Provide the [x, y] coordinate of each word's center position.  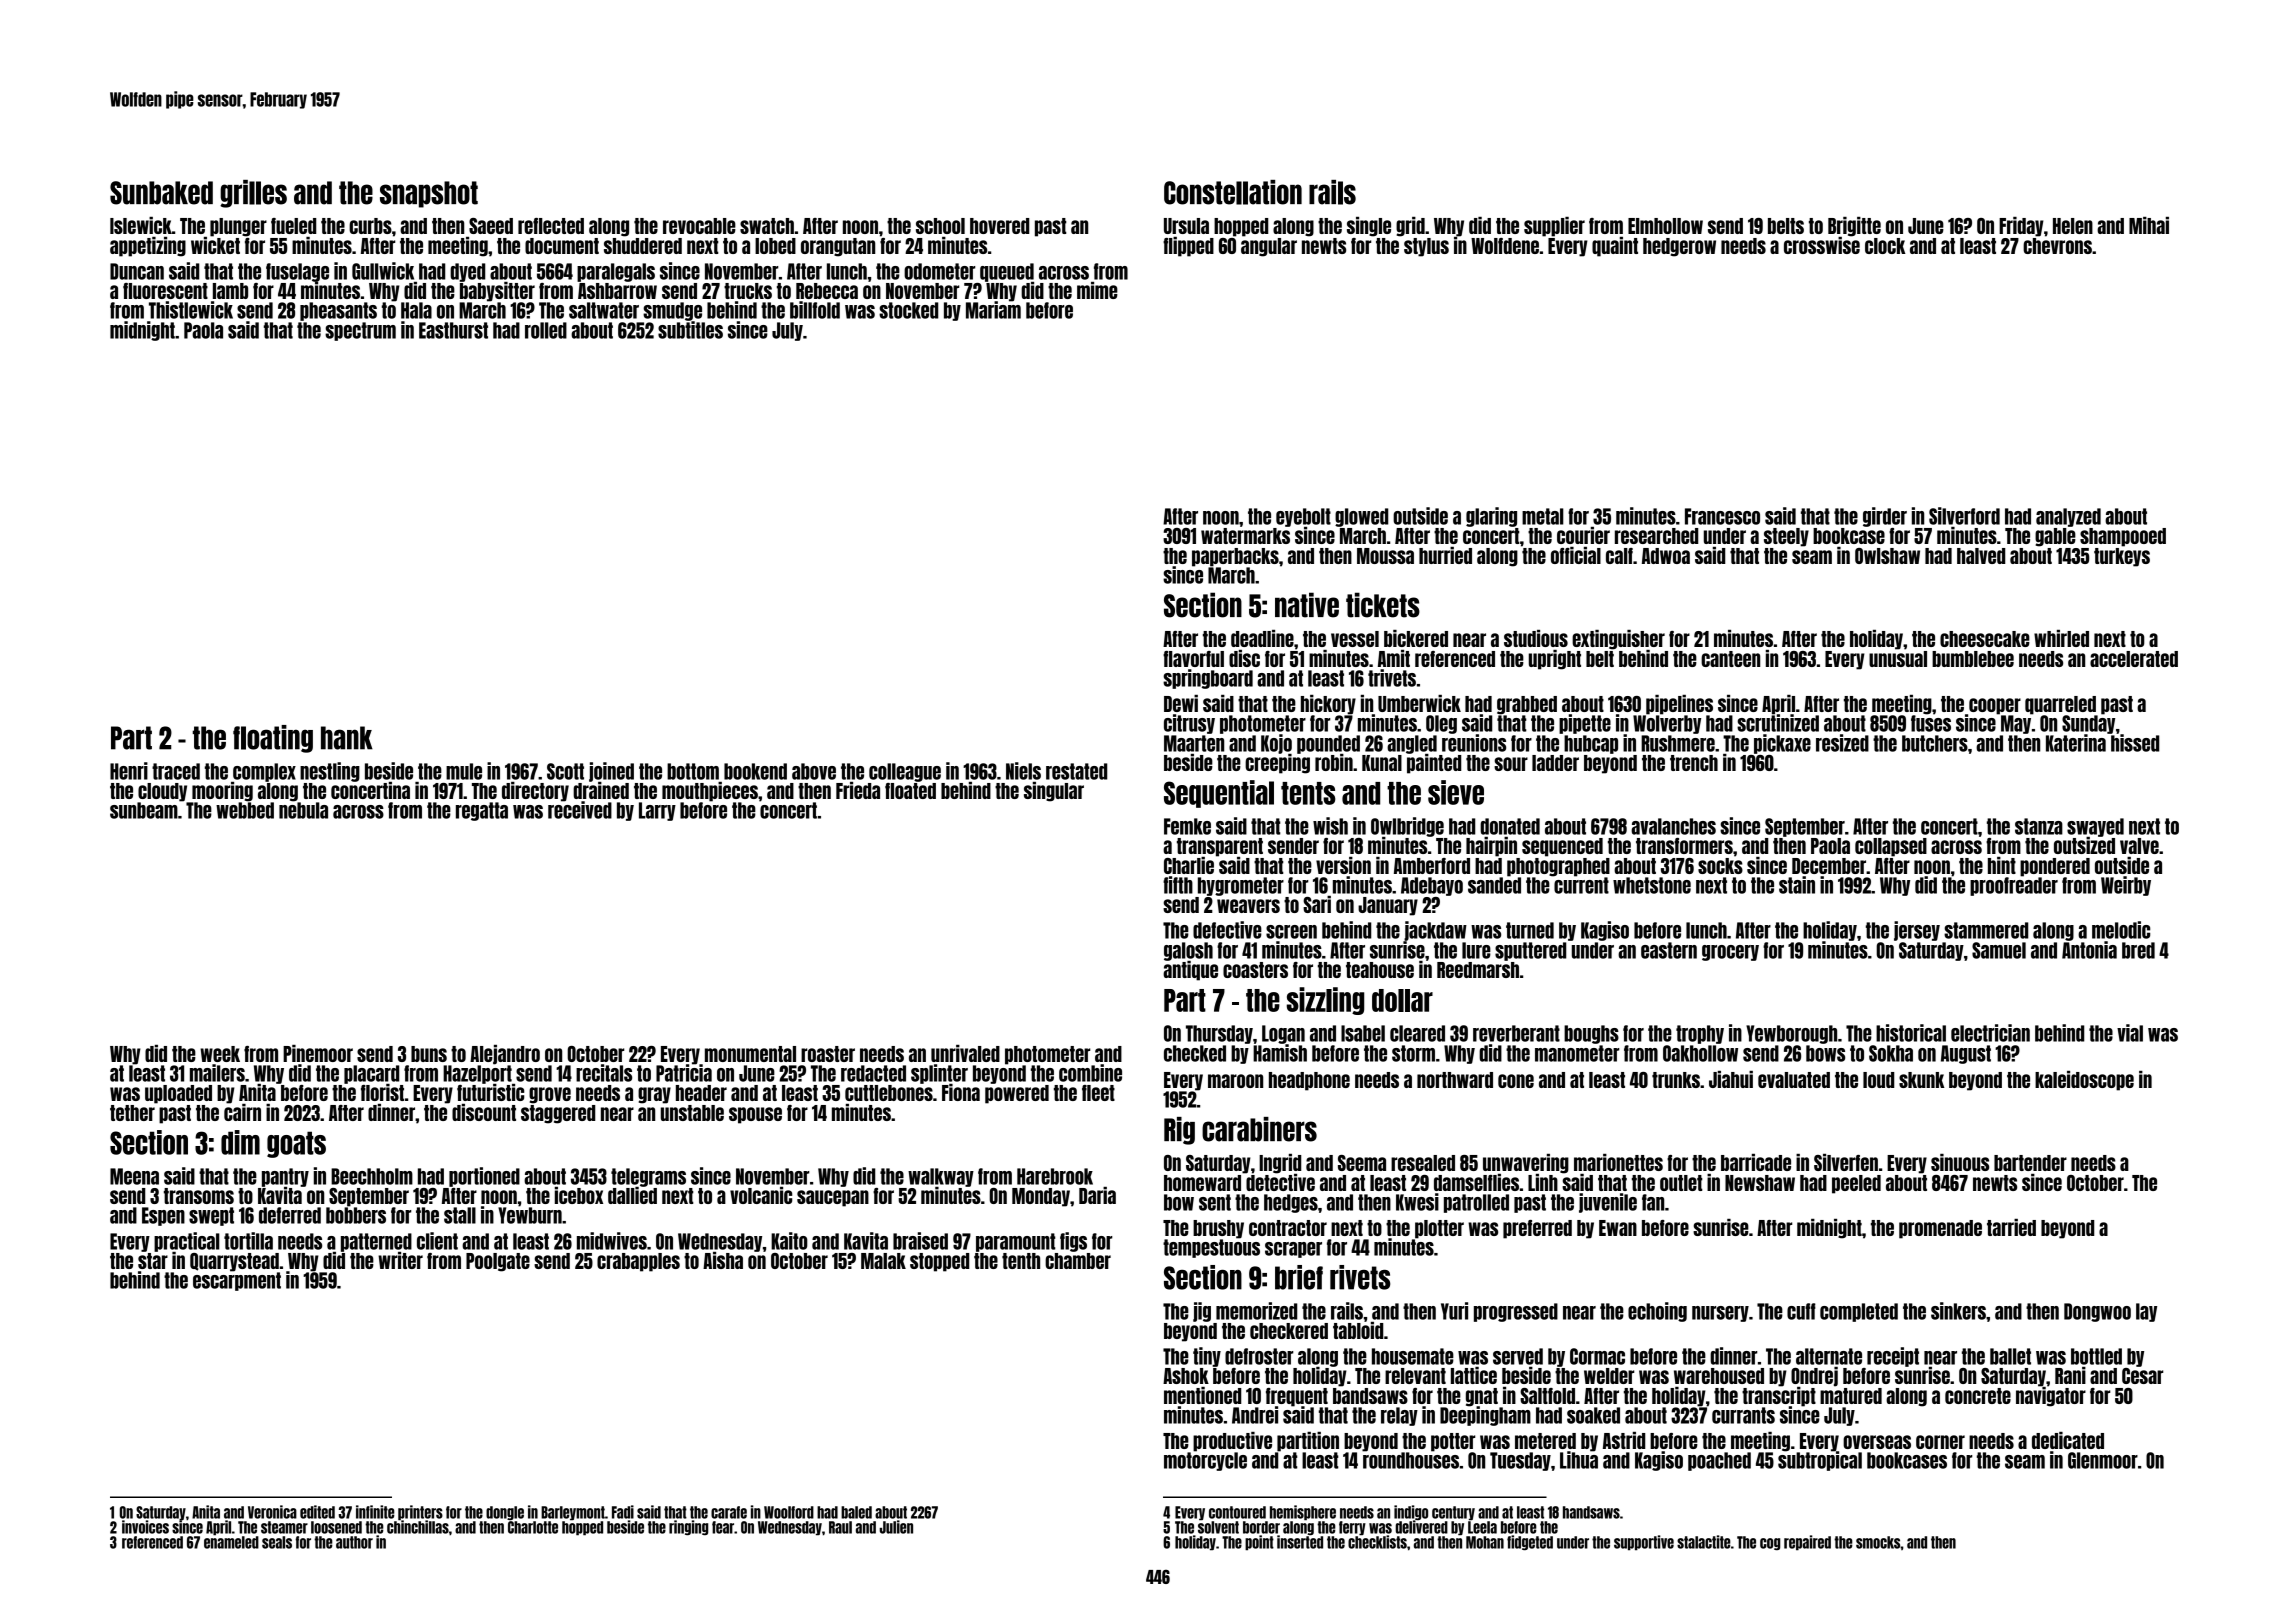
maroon [1235, 1081]
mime [1097, 290]
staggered [558, 1114]
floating [273, 739]
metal [1543, 516]
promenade [1940, 1229]
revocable [699, 226]
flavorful [1193, 659]
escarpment [237, 1281]
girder [1885, 517]
